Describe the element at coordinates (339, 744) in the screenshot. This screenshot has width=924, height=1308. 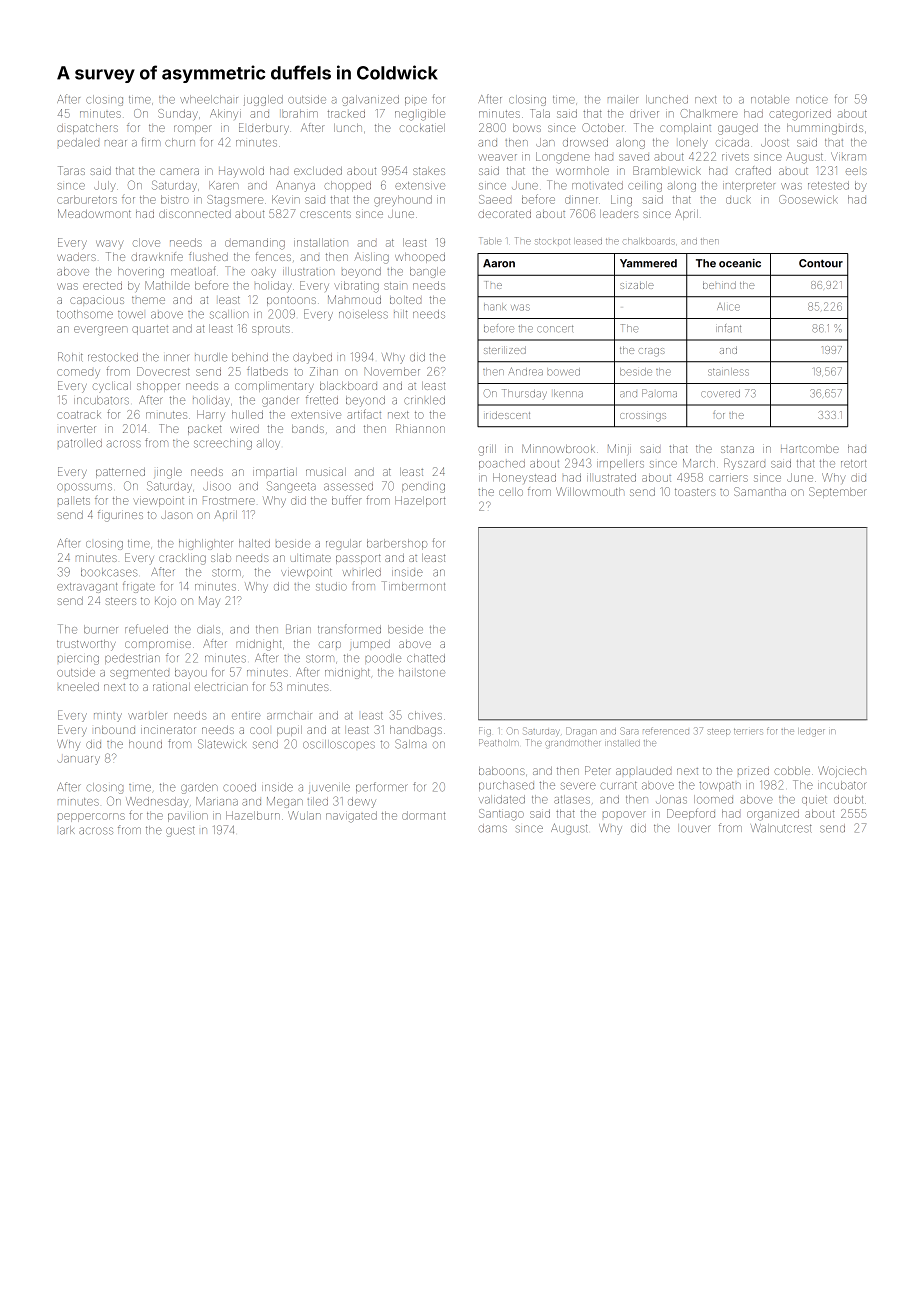
I see `oscilloscopes` at that location.
